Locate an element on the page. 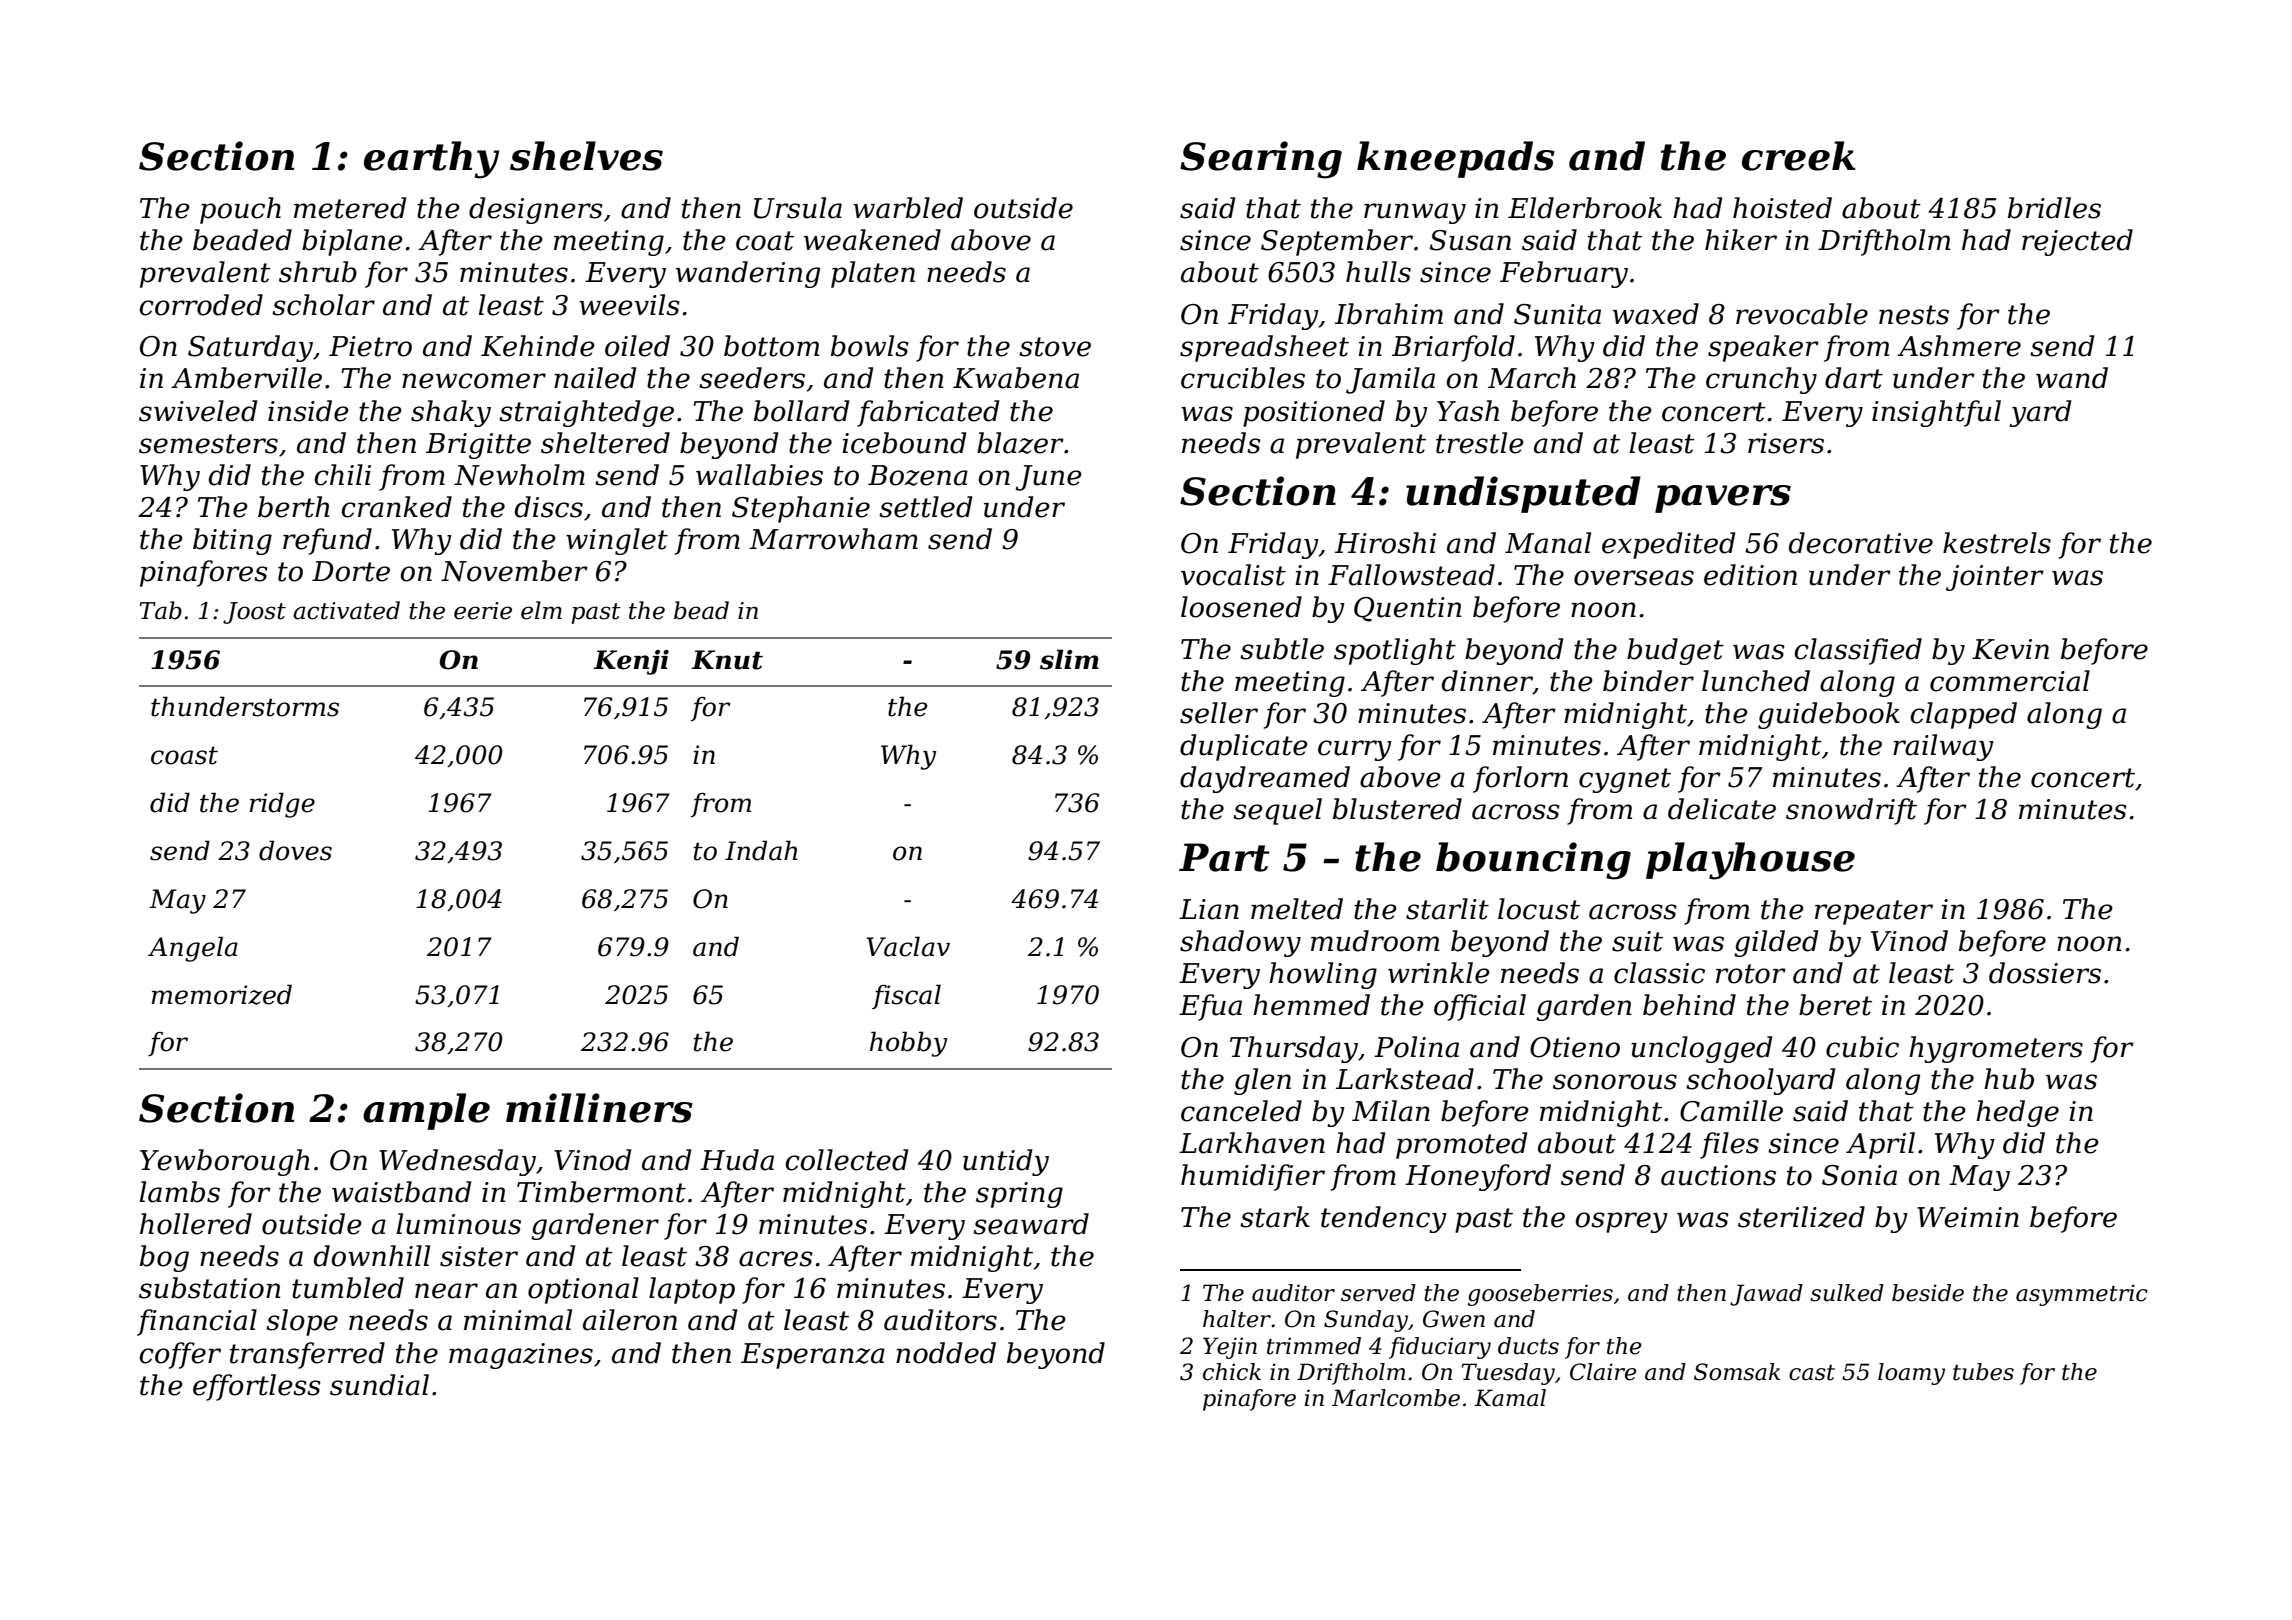 This image has width=2292, height=1620. nodded is located at coordinates (946, 1353).
